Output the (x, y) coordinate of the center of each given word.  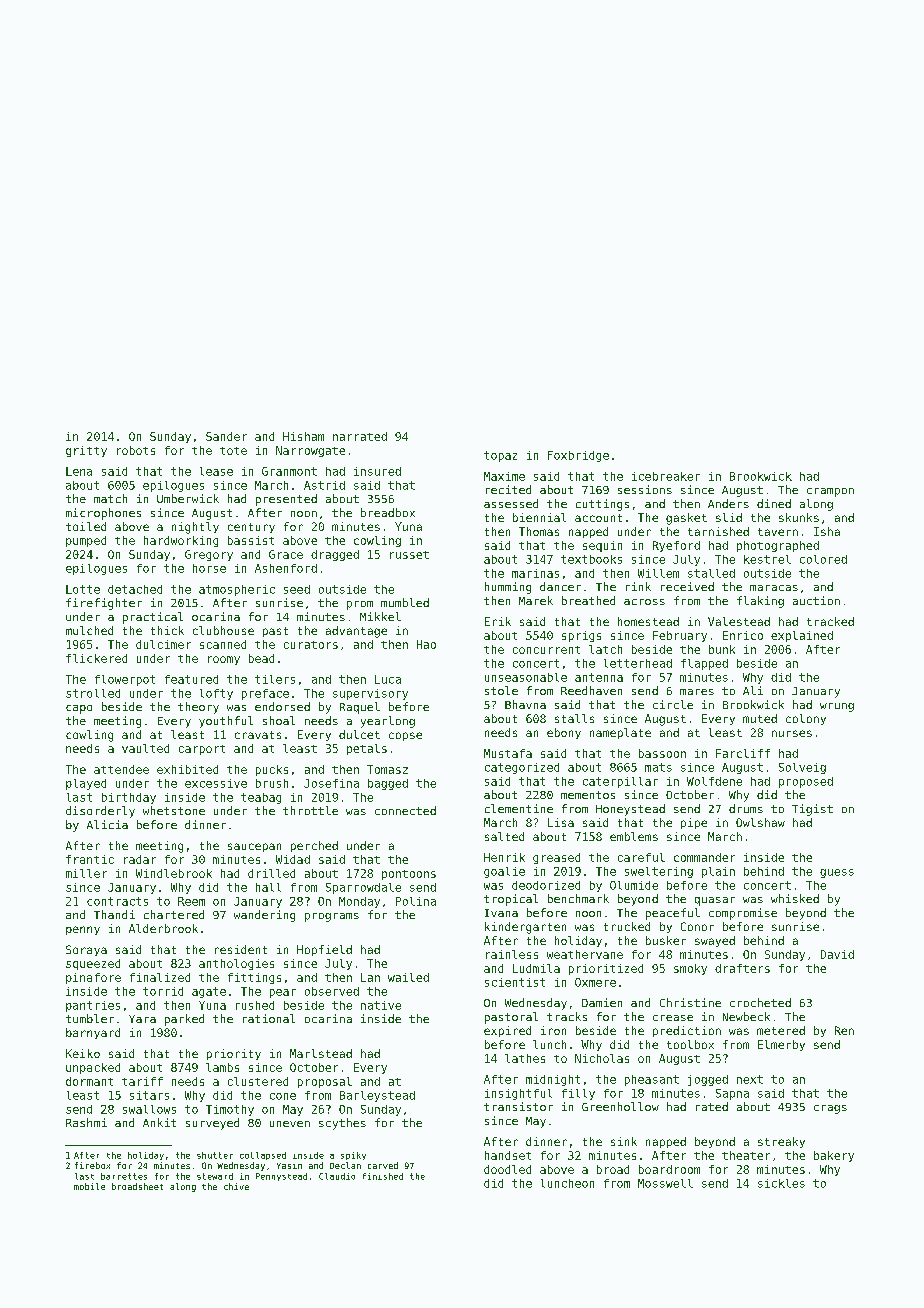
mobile (89, 1186)
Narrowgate (310, 451)
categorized (522, 768)
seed (297, 589)
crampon (830, 492)
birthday (129, 798)
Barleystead (377, 1096)
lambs (222, 1067)
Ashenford (286, 568)
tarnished (718, 531)
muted (760, 718)
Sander (226, 436)
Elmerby (781, 1045)
